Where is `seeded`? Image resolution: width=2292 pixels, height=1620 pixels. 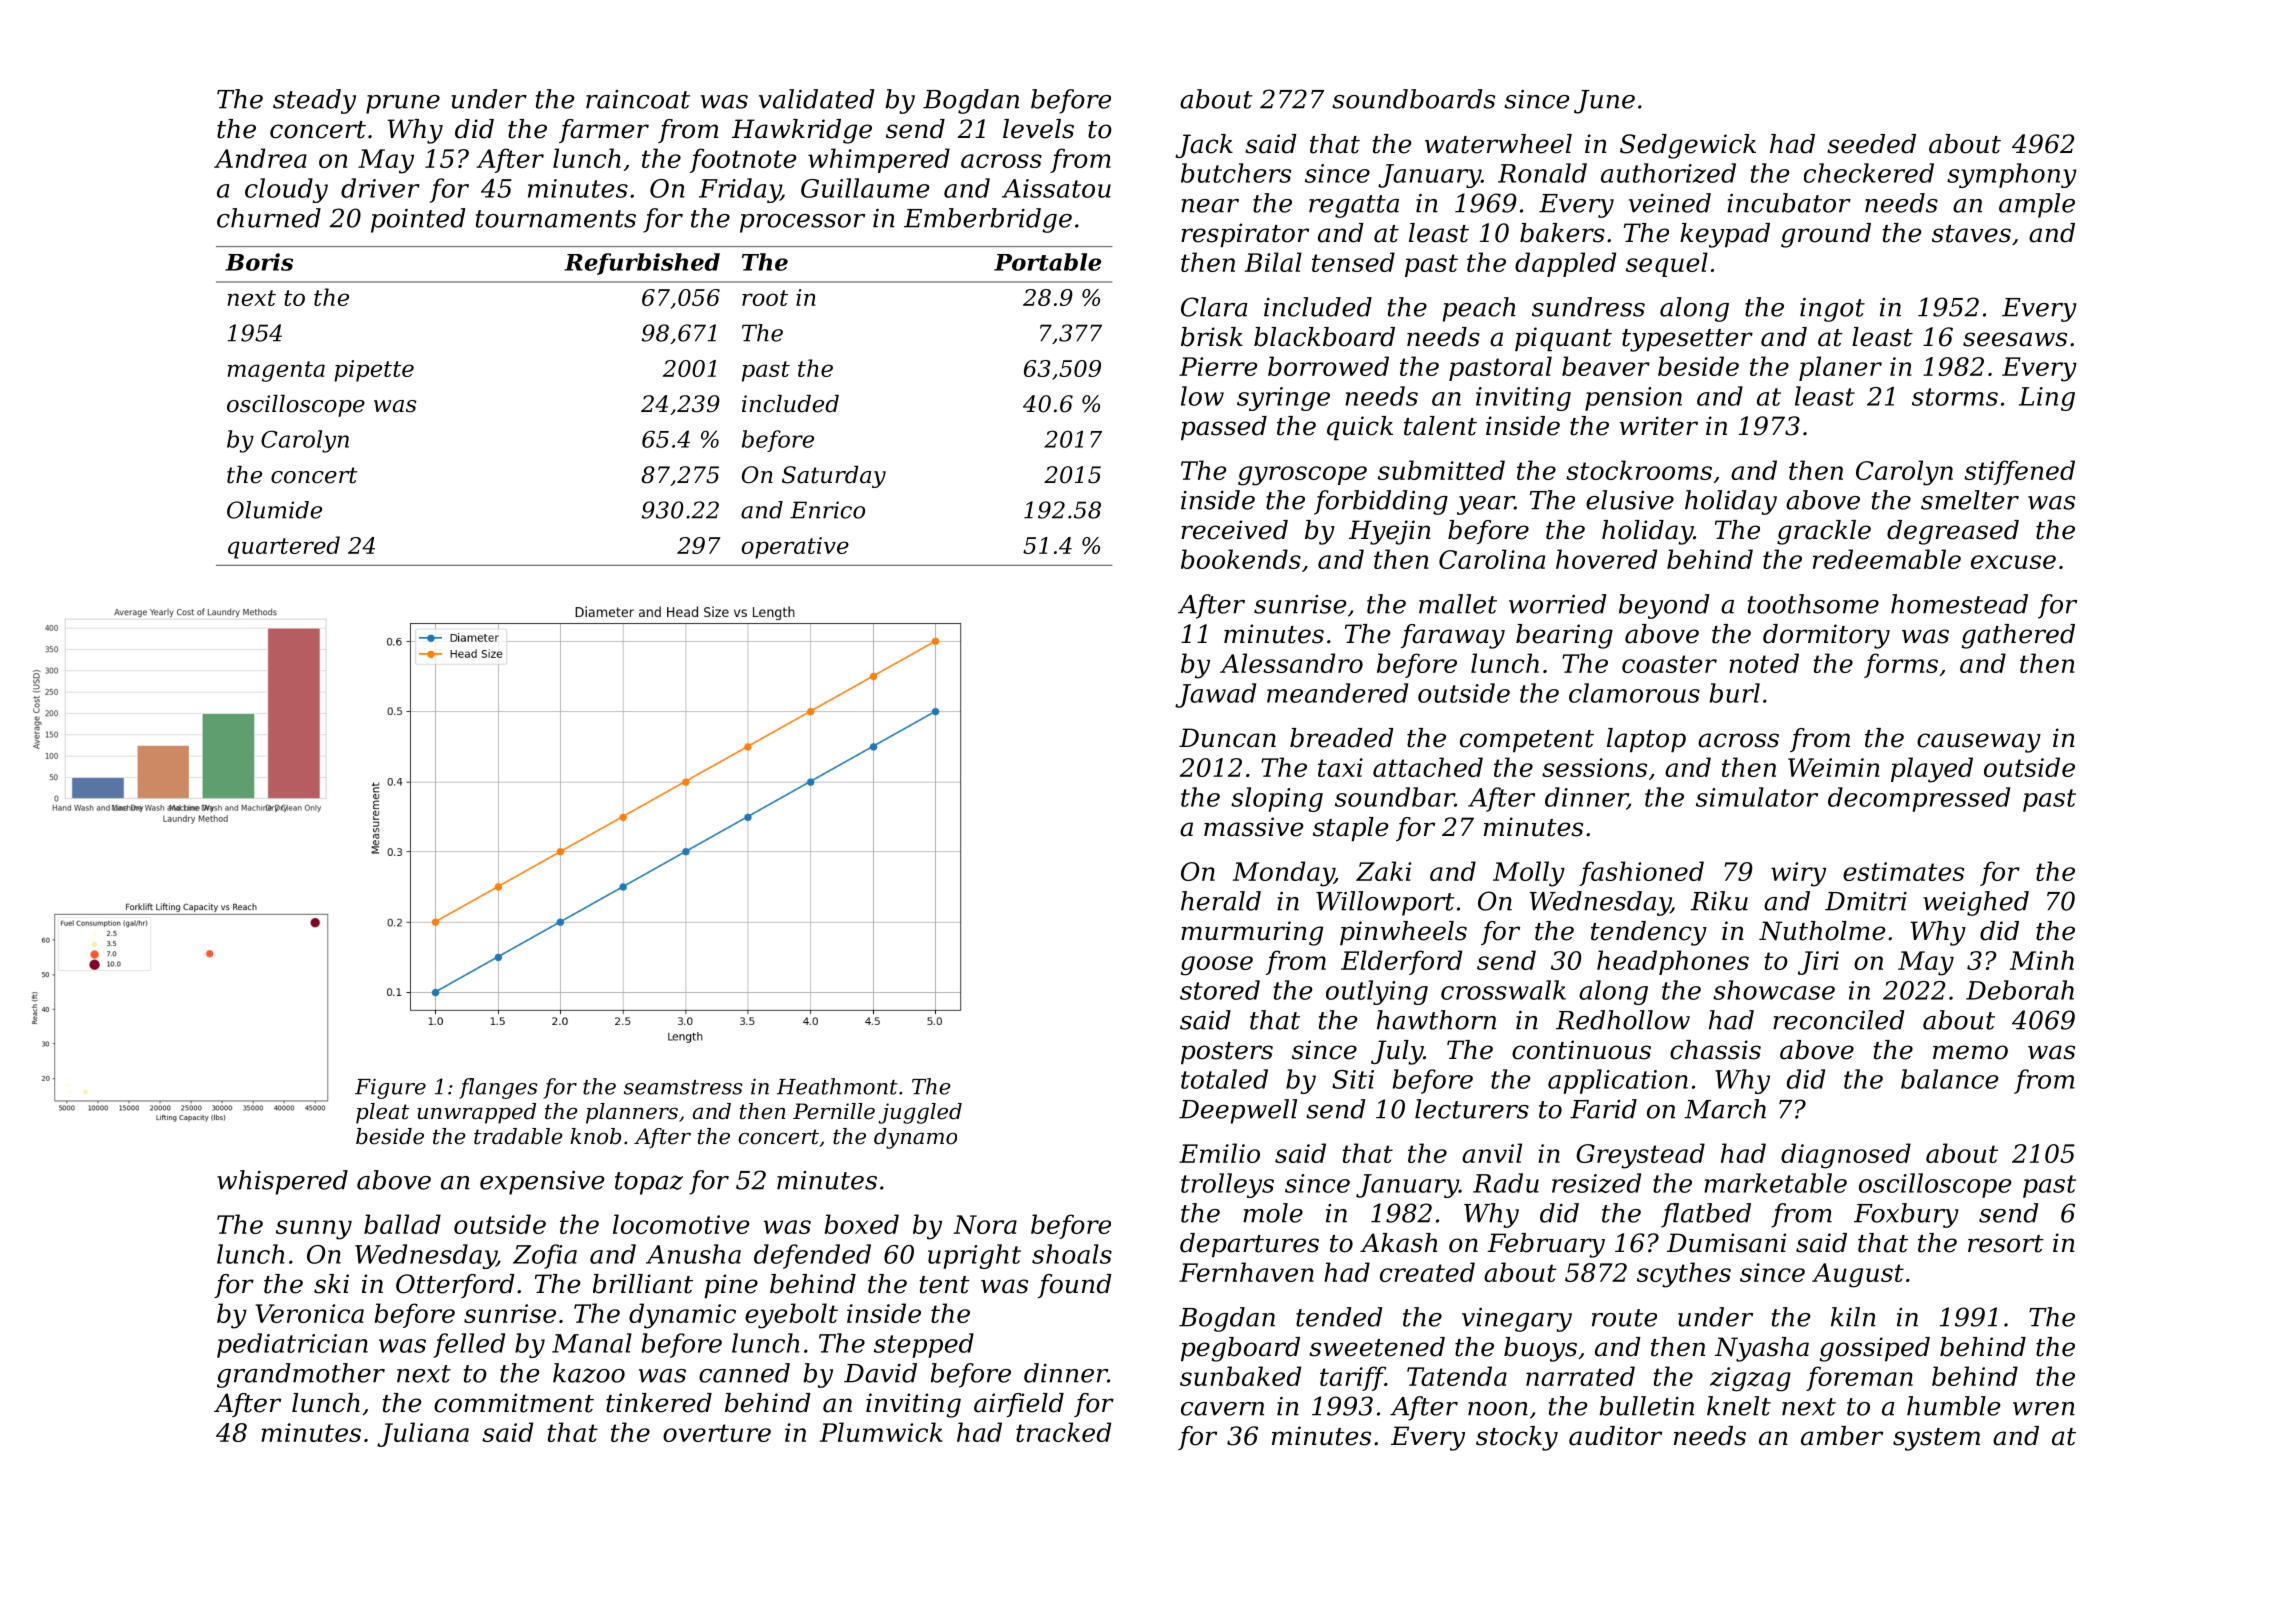 seeded is located at coordinates (1871, 144).
